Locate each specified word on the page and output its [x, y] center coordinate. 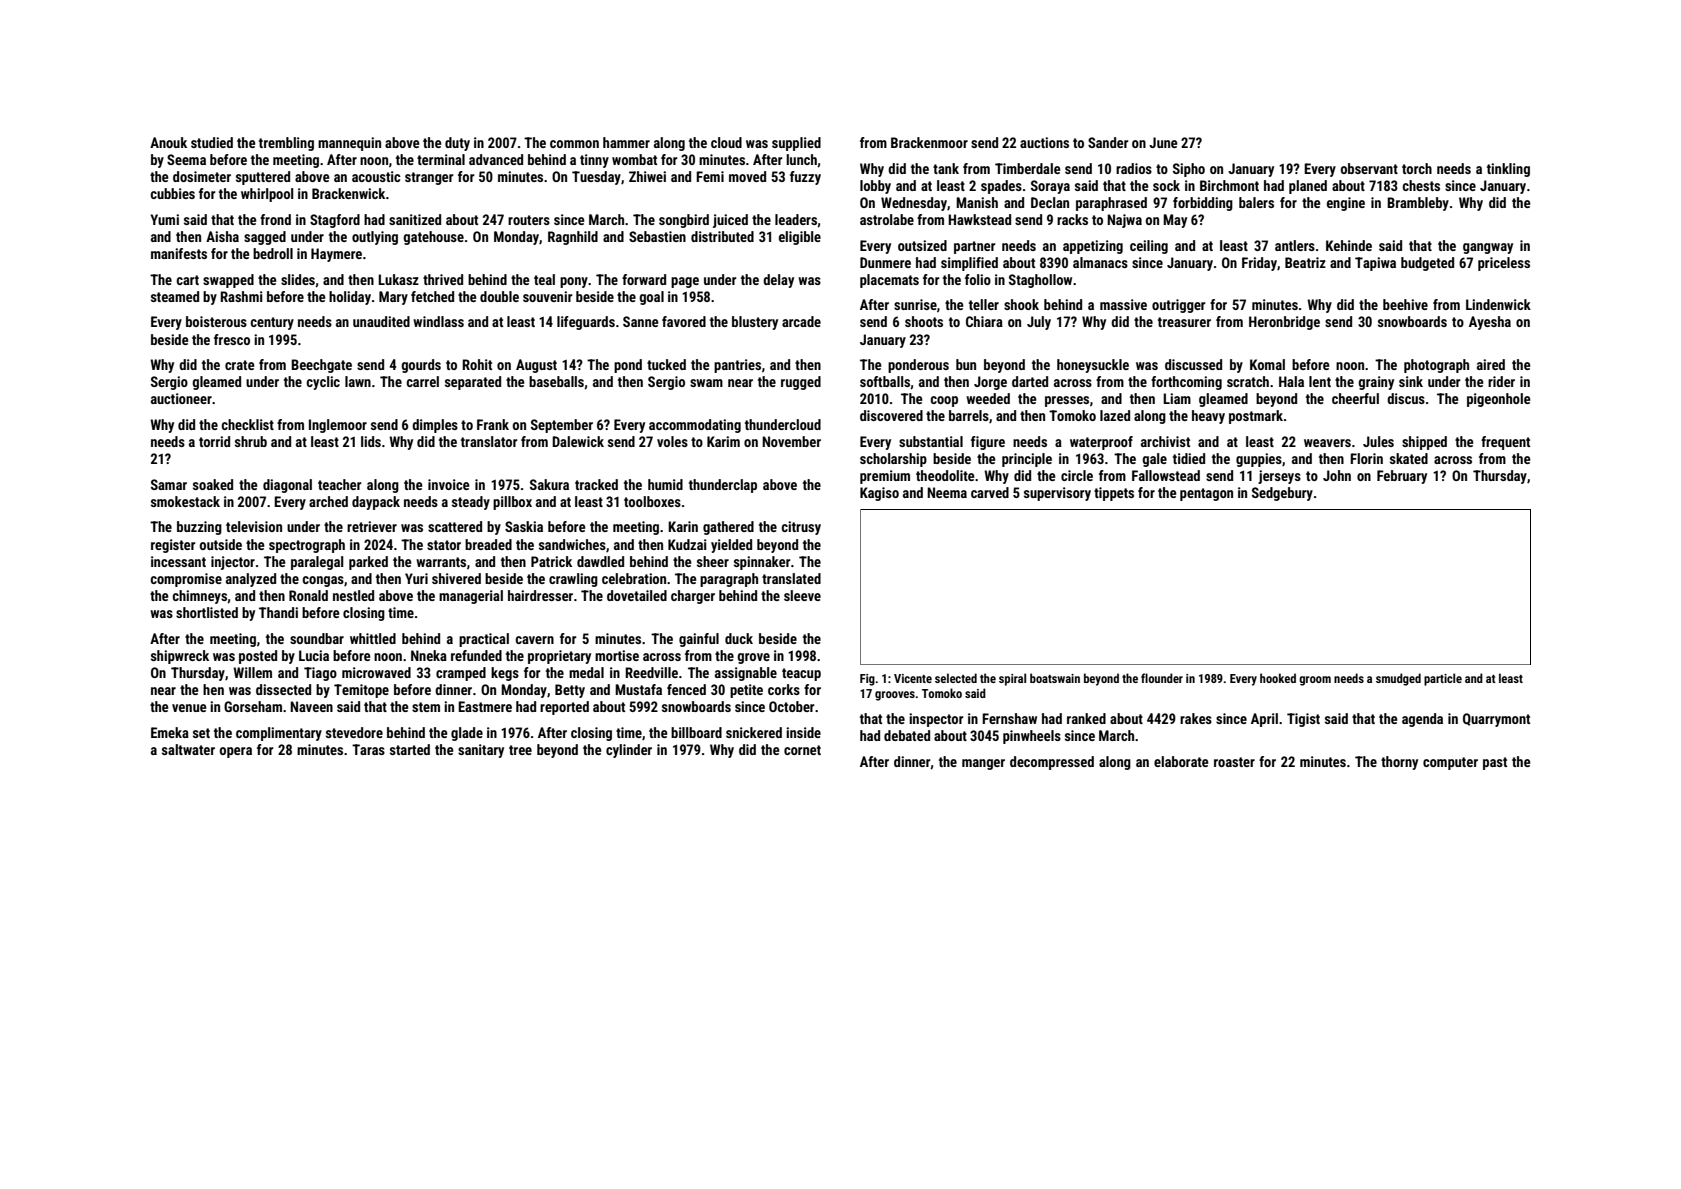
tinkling [1508, 170]
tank [946, 168]
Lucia [314, 655]
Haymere [336, 255]
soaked [213, 484]
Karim [723, 441]
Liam [1177, 398]
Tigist [1303, 720]
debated [907, 735]
